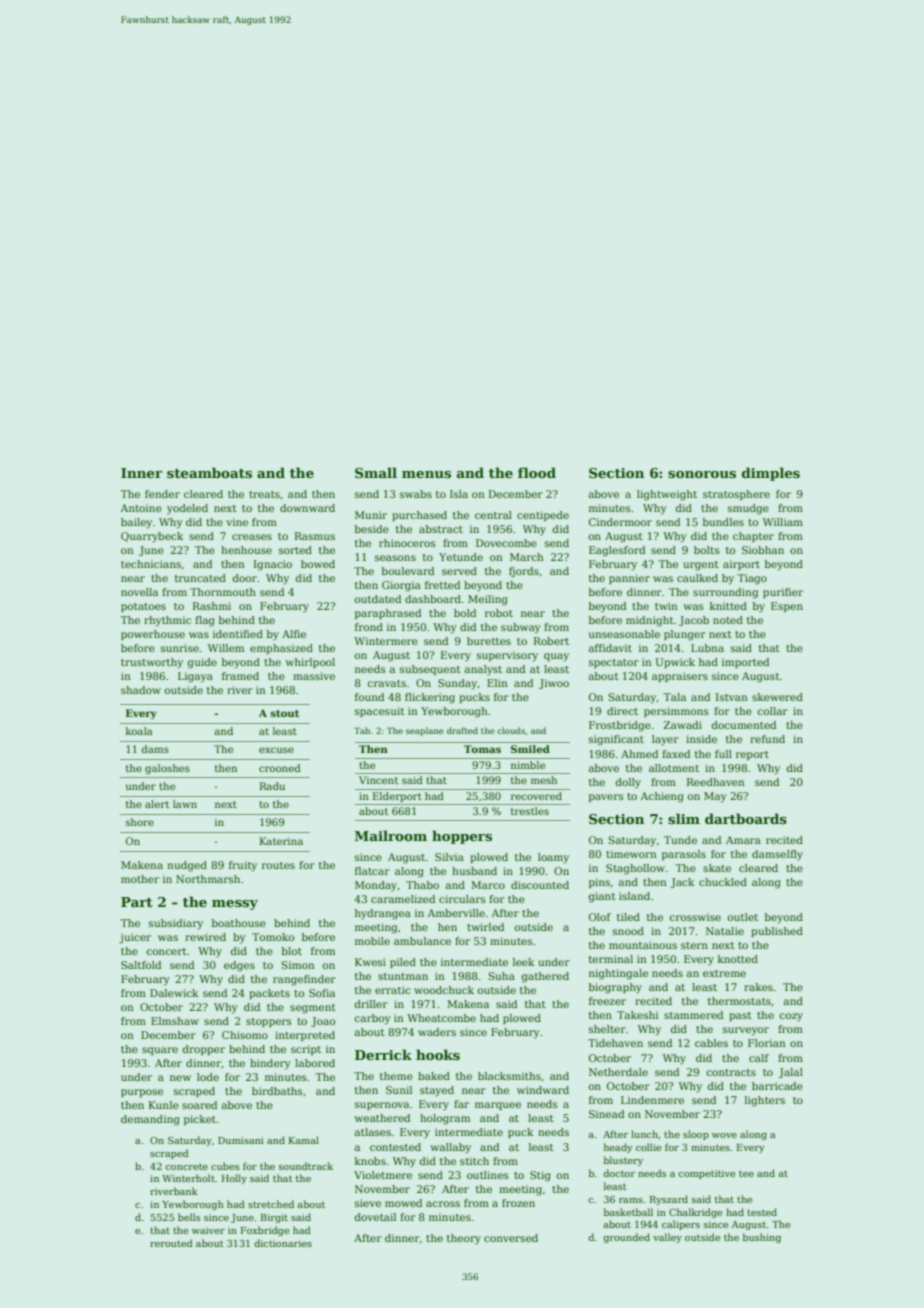 Image resolution: width=924 pixels, height=1308 pixels. Describe the element at coordinates (310, 663) in the screenshot. I see `whirlpool` at that location.
